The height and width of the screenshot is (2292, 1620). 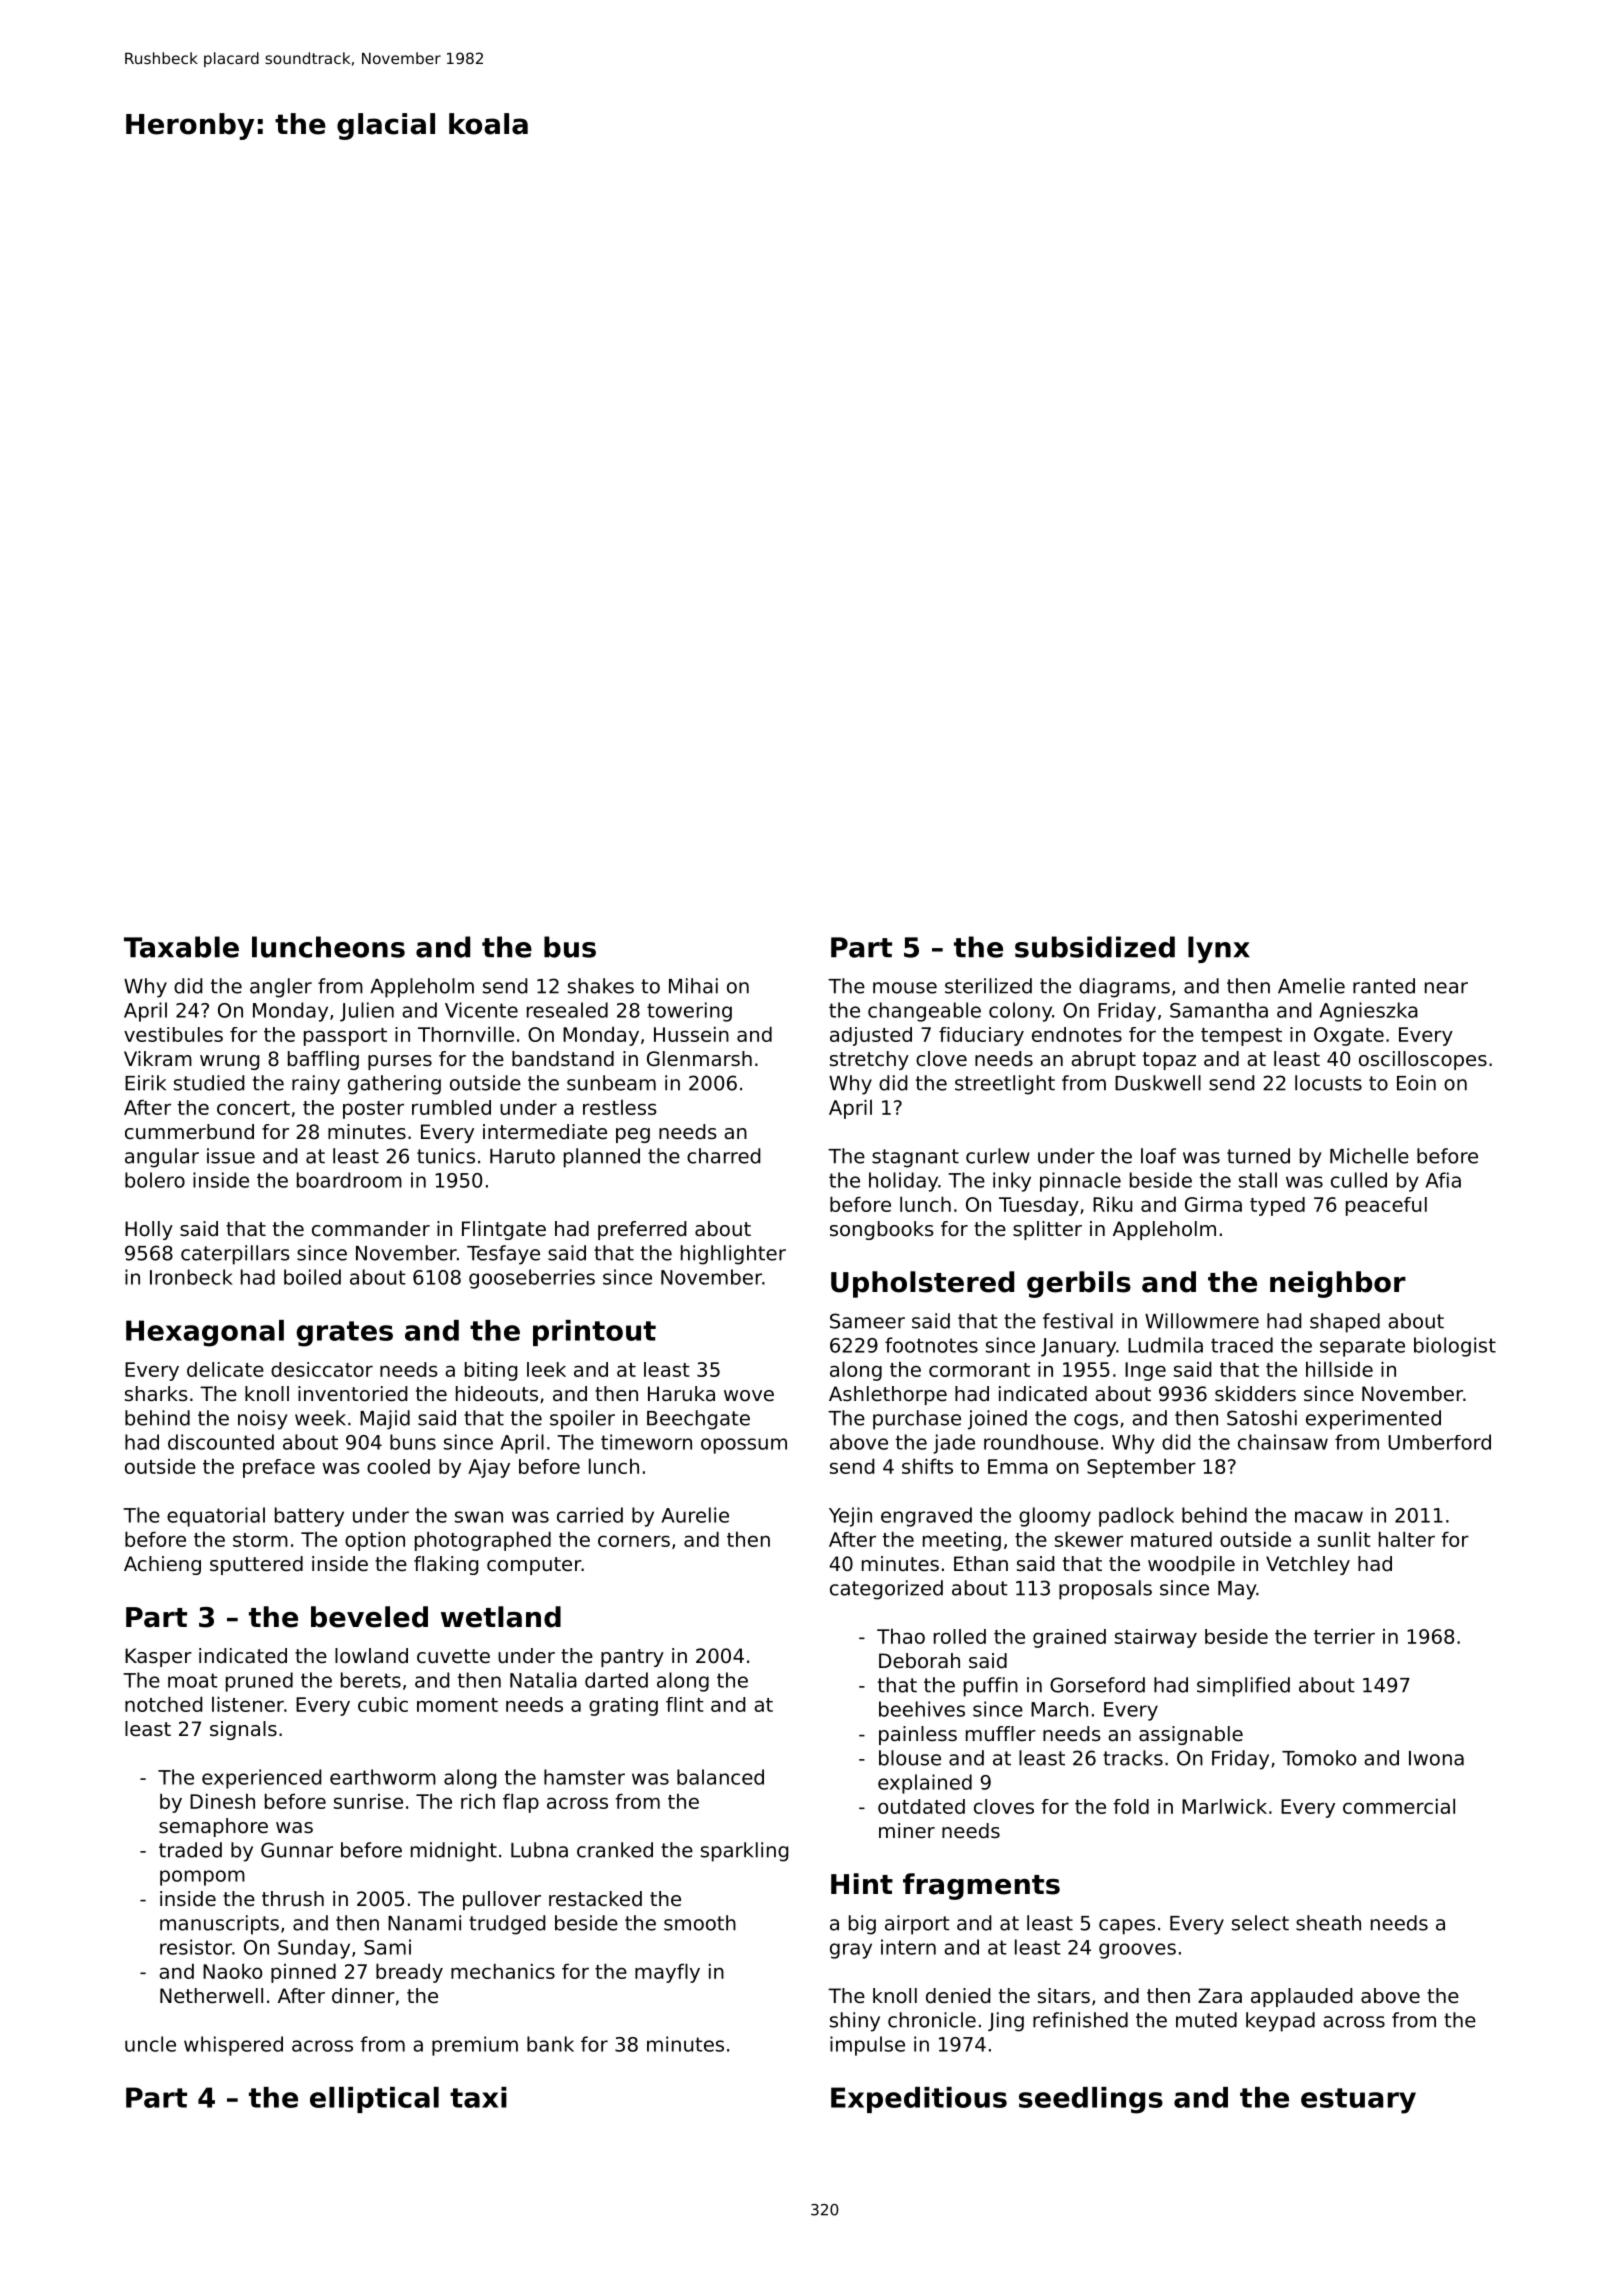 What do you see at coordinates (1446, 988) in the screenshot?
I see `near` at bounding box center [1446, 988].
